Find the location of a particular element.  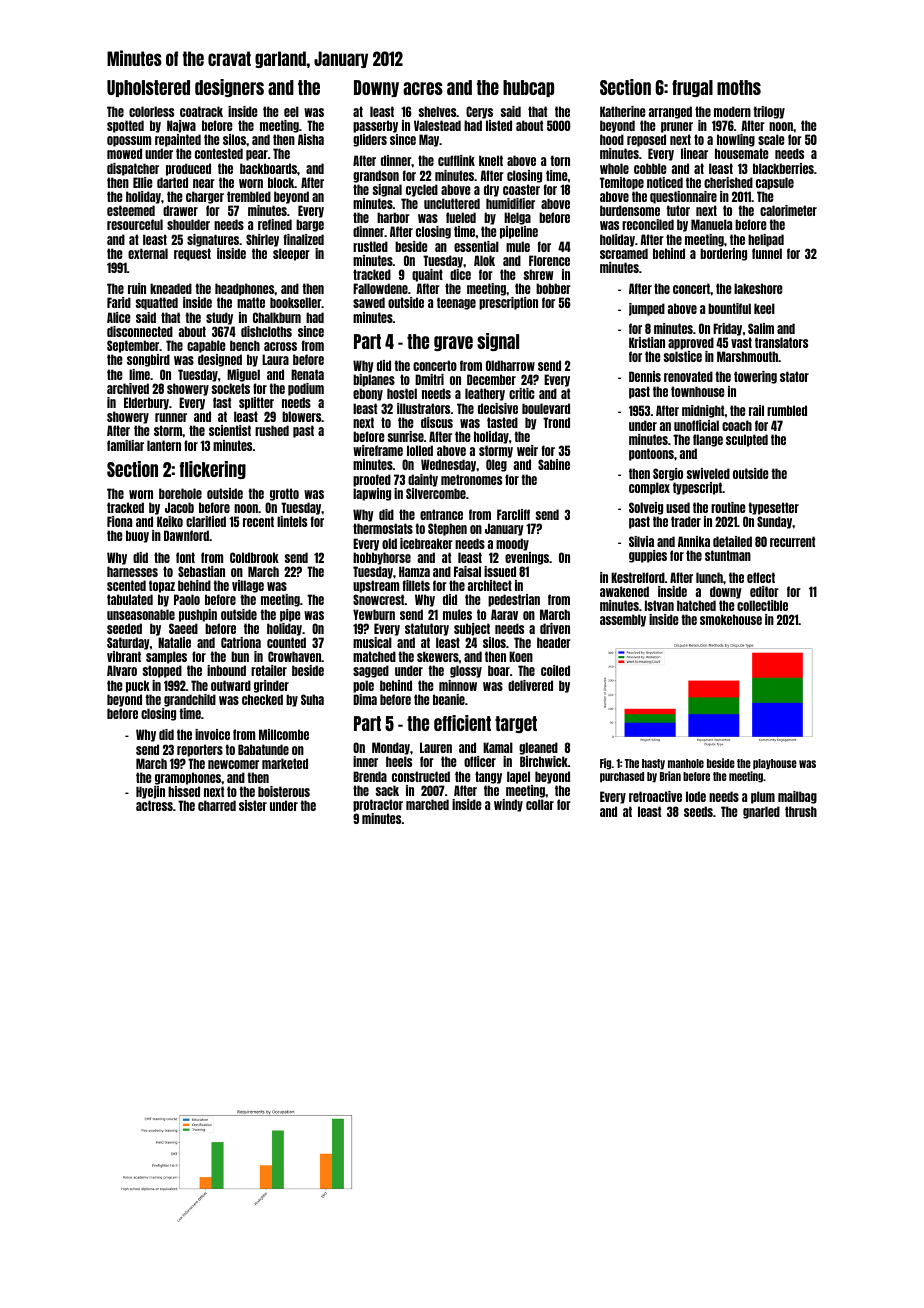

rustled is located at coordinates (370, 246).
